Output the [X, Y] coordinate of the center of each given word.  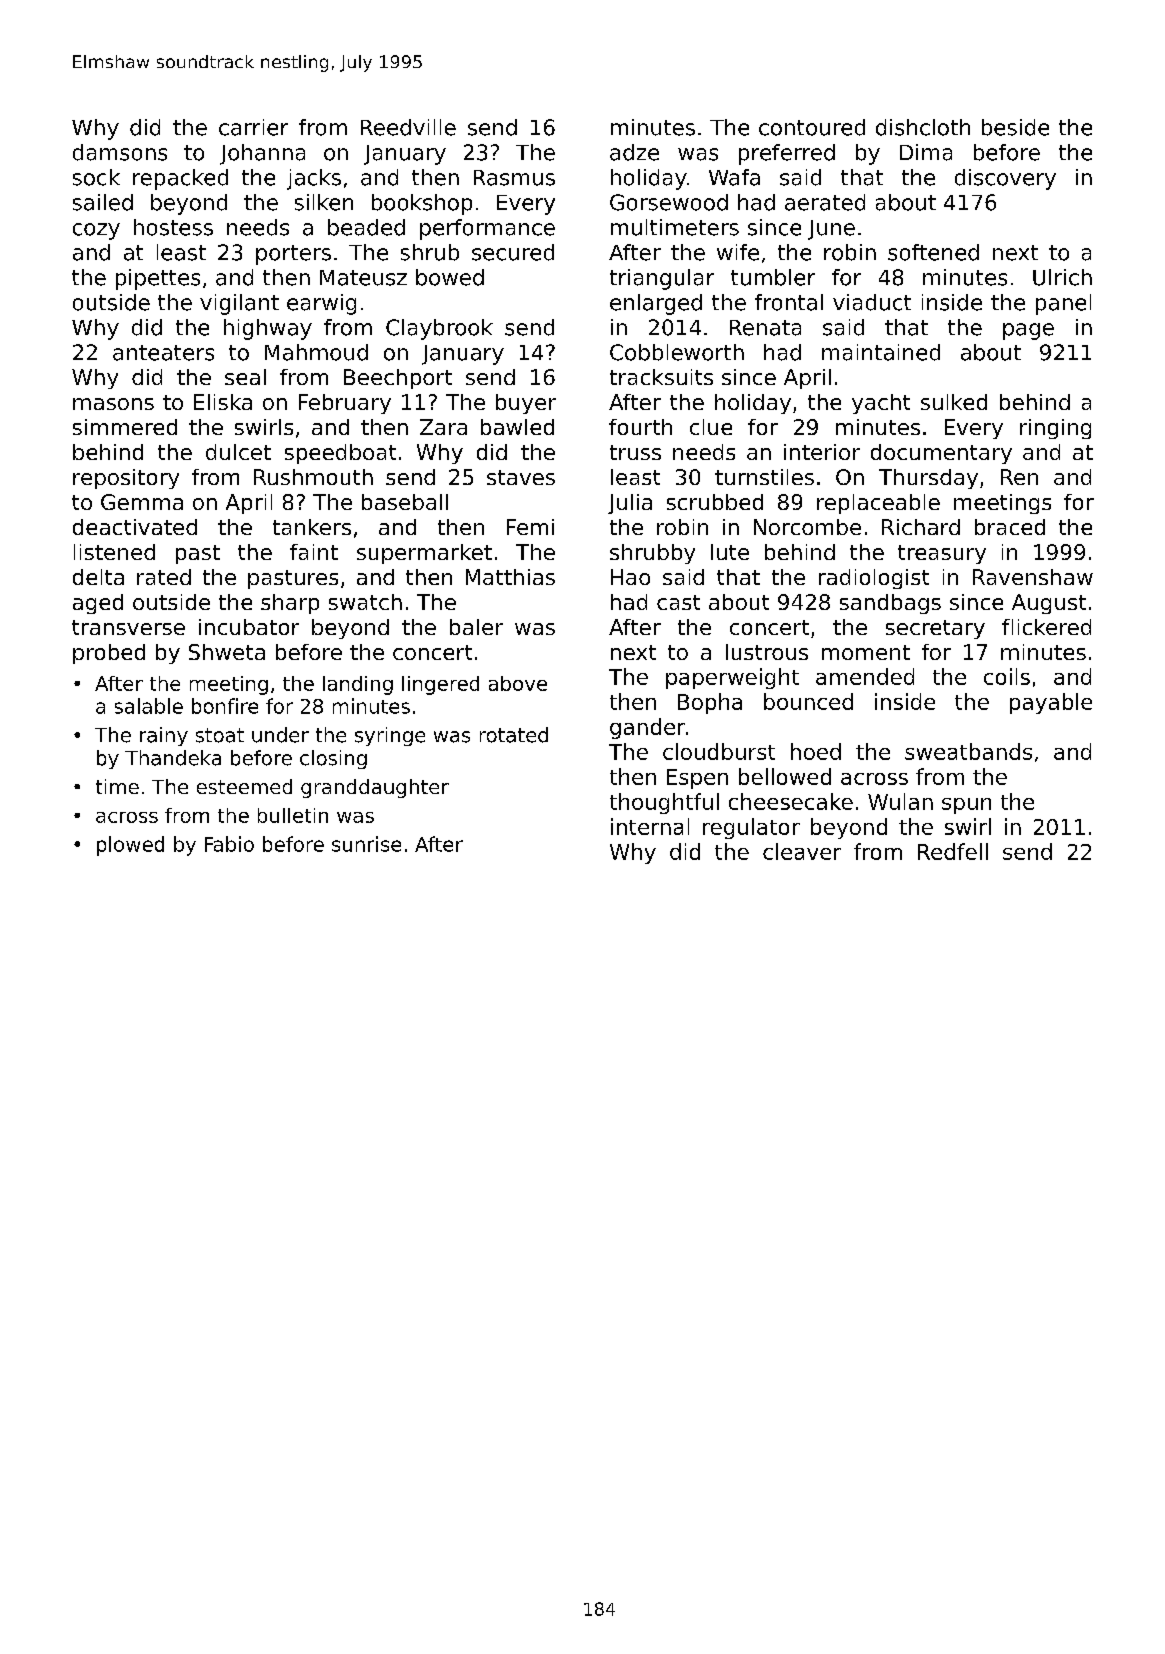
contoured [812, 127]
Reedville [408, 127]
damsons [120, 152]
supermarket [424, 554]
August [1049, 604]
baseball [405, 502]
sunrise [366, 844]
